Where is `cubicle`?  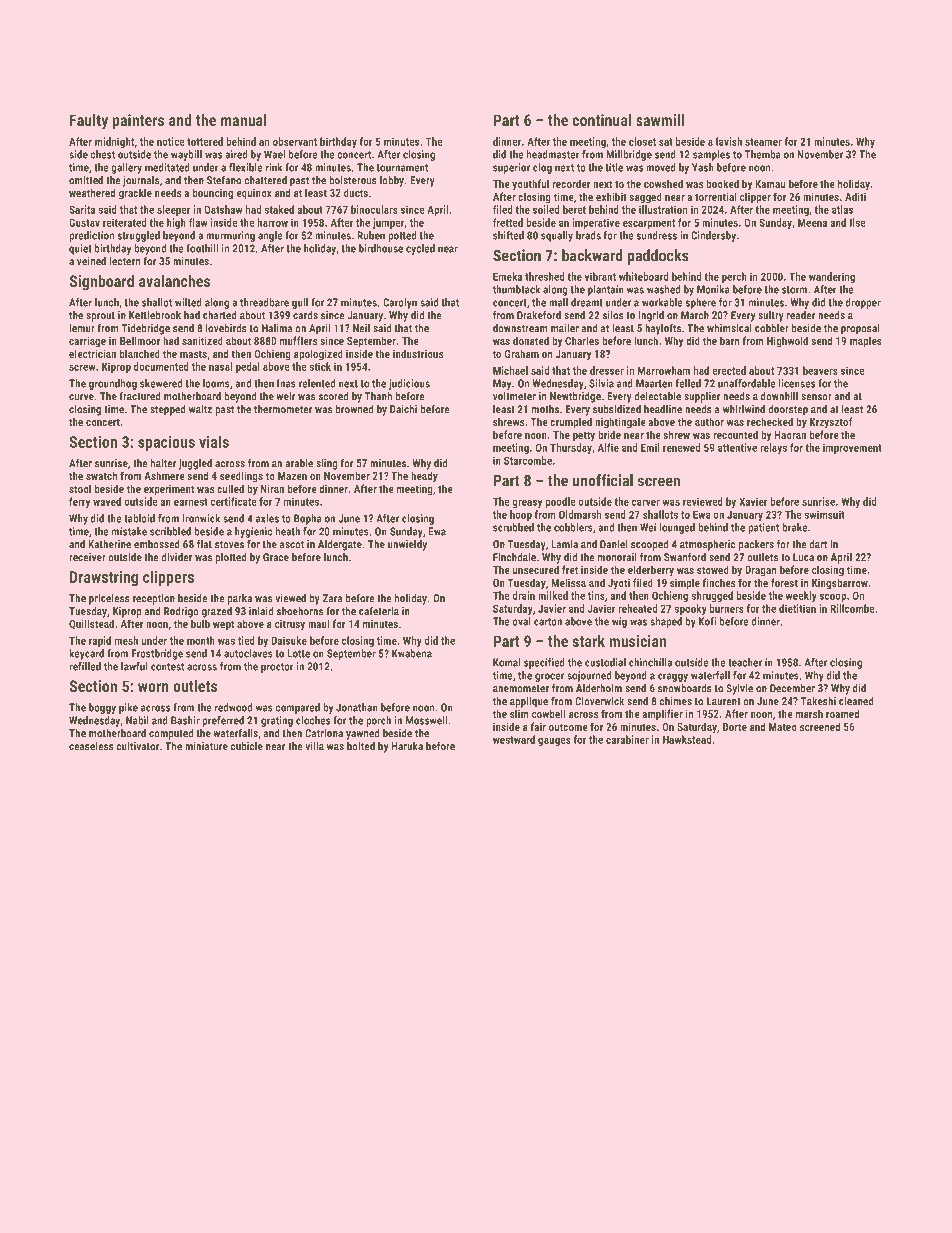 cubicle is located at coordinates (247, 746).
